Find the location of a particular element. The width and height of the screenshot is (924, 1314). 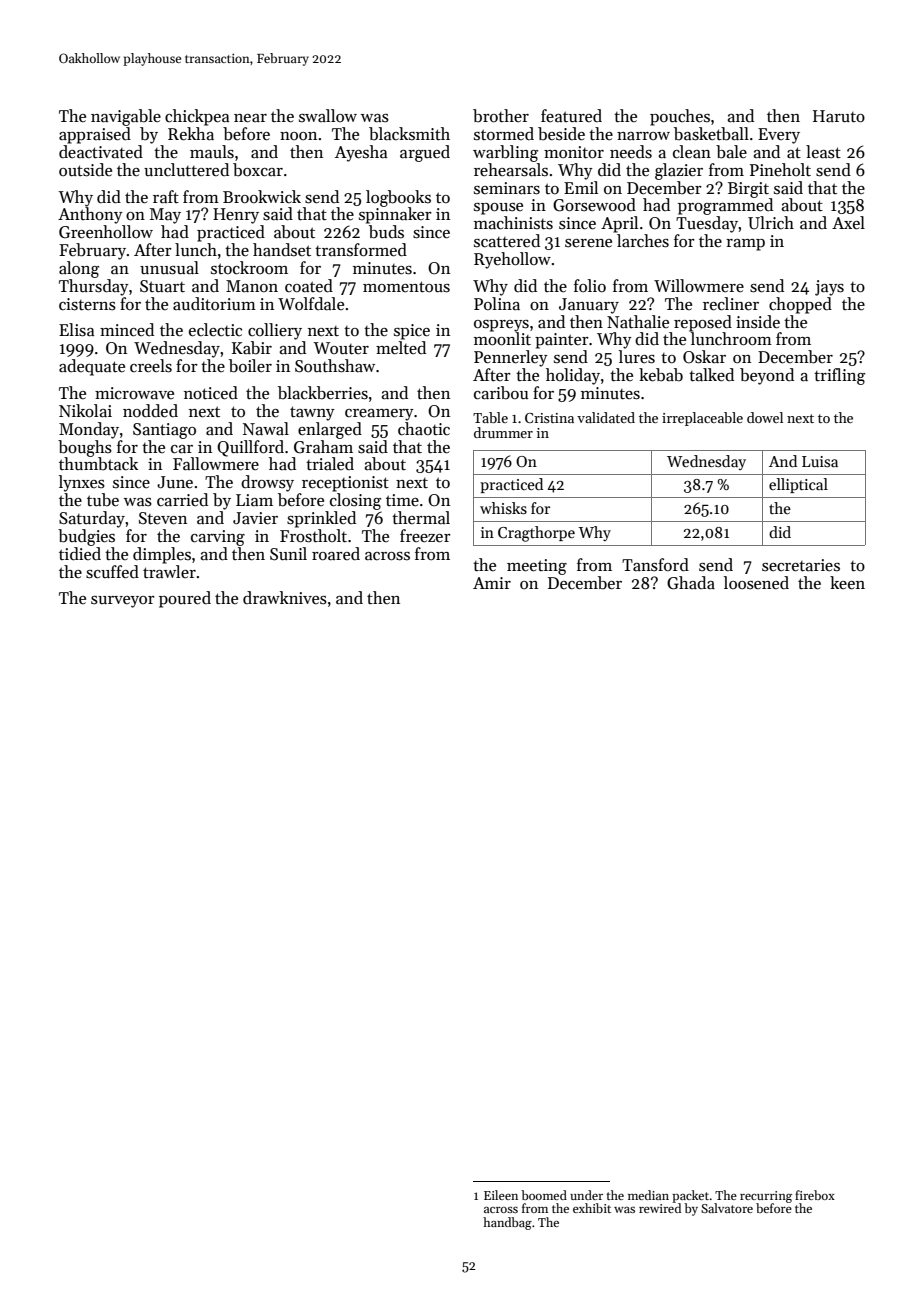

Eileen is located at coordinates (501, 1195).
